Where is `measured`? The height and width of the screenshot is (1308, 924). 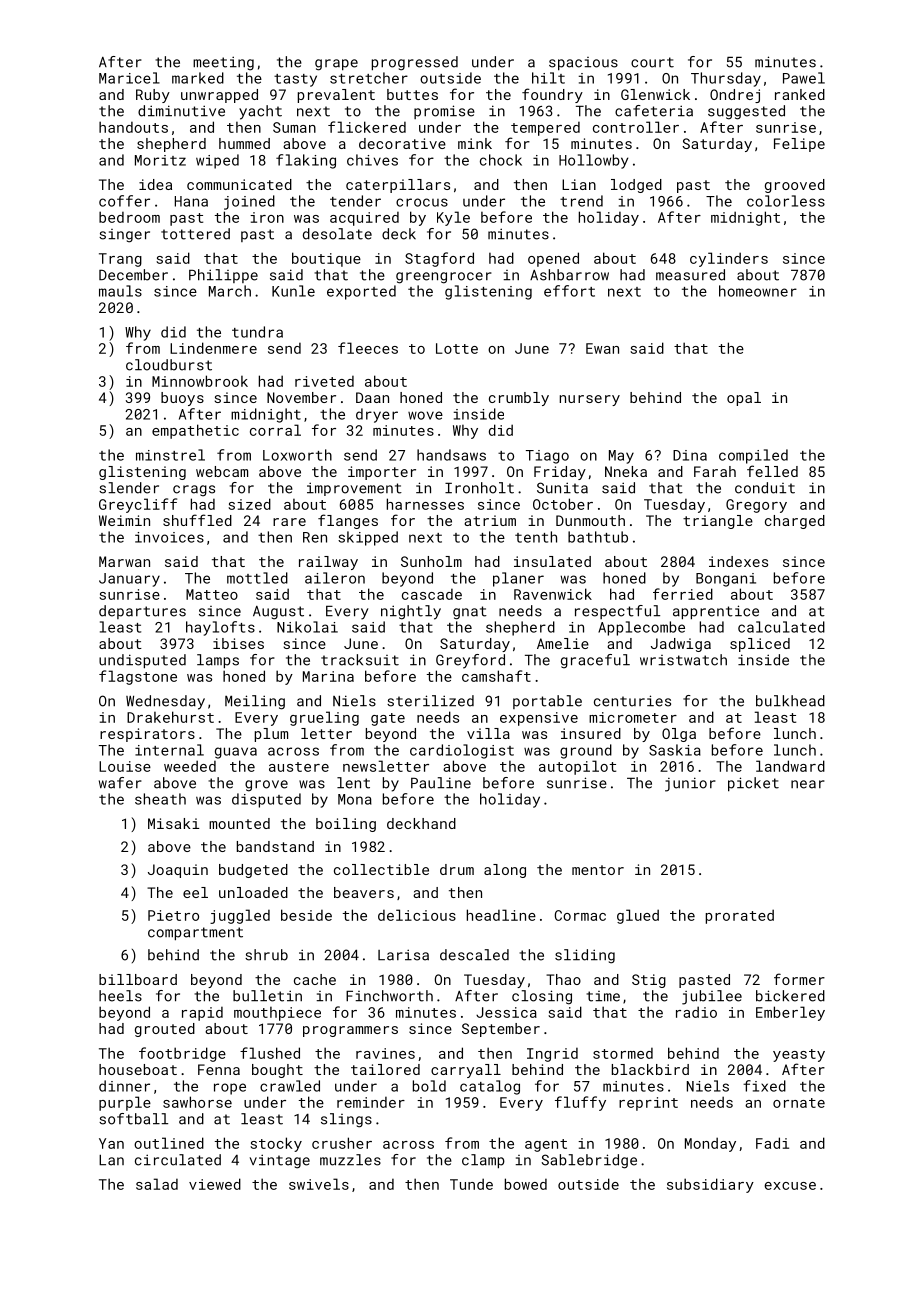 measured is located at coordinates (690, 275).
